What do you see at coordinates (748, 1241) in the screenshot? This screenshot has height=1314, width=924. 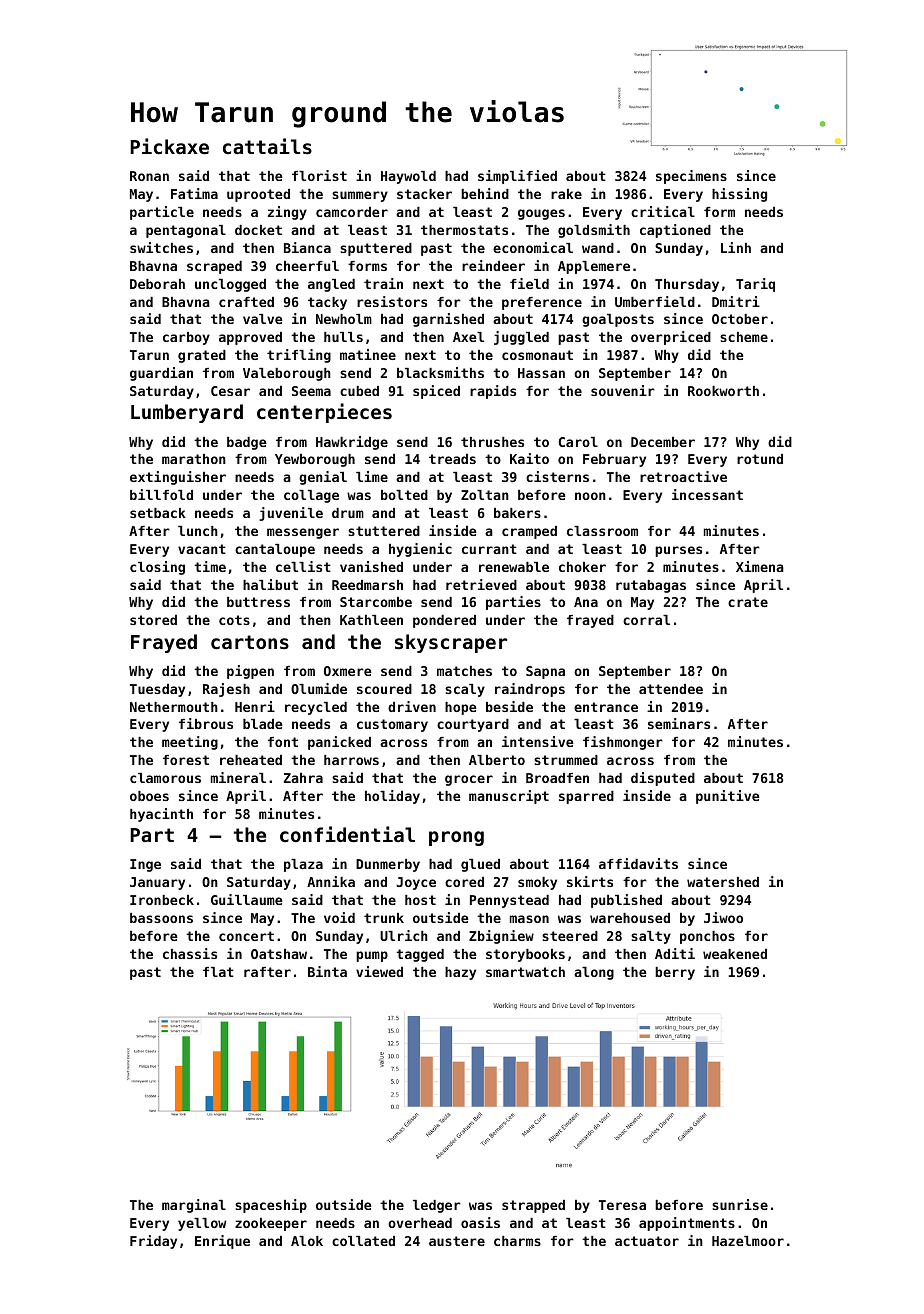 I see `Hazelmoor` at bounding box center [748, 1241].
